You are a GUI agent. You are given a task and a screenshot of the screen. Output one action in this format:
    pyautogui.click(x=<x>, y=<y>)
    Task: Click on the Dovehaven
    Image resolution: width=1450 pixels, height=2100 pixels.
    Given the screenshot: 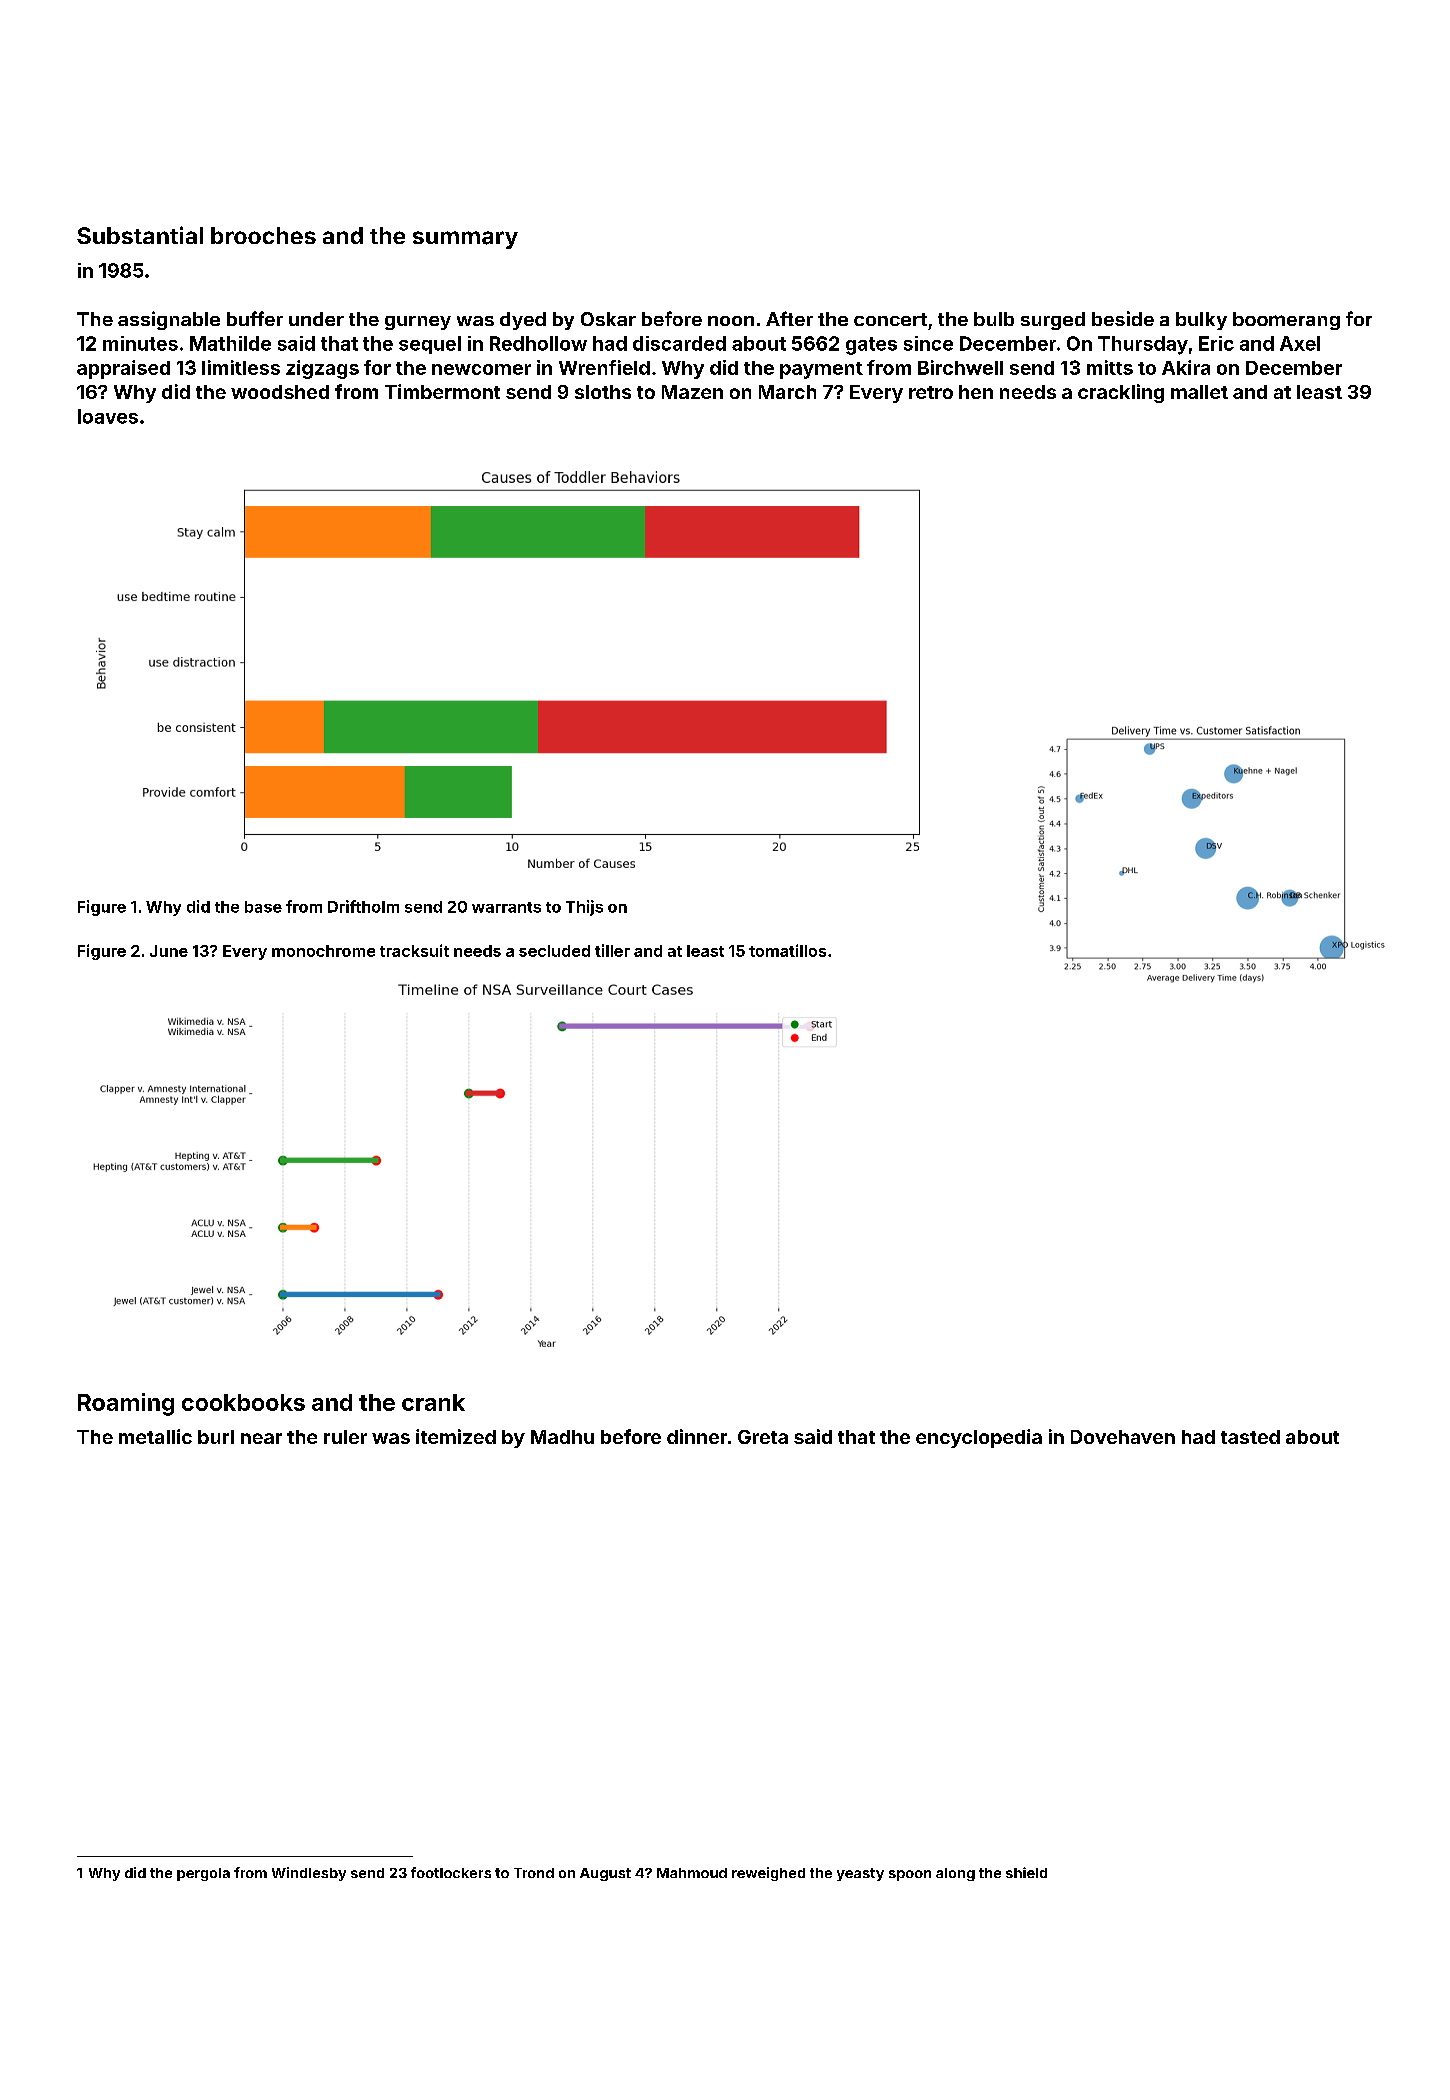 What is the action you would take?
    pyautogui.click(x=1123, y=1437)
